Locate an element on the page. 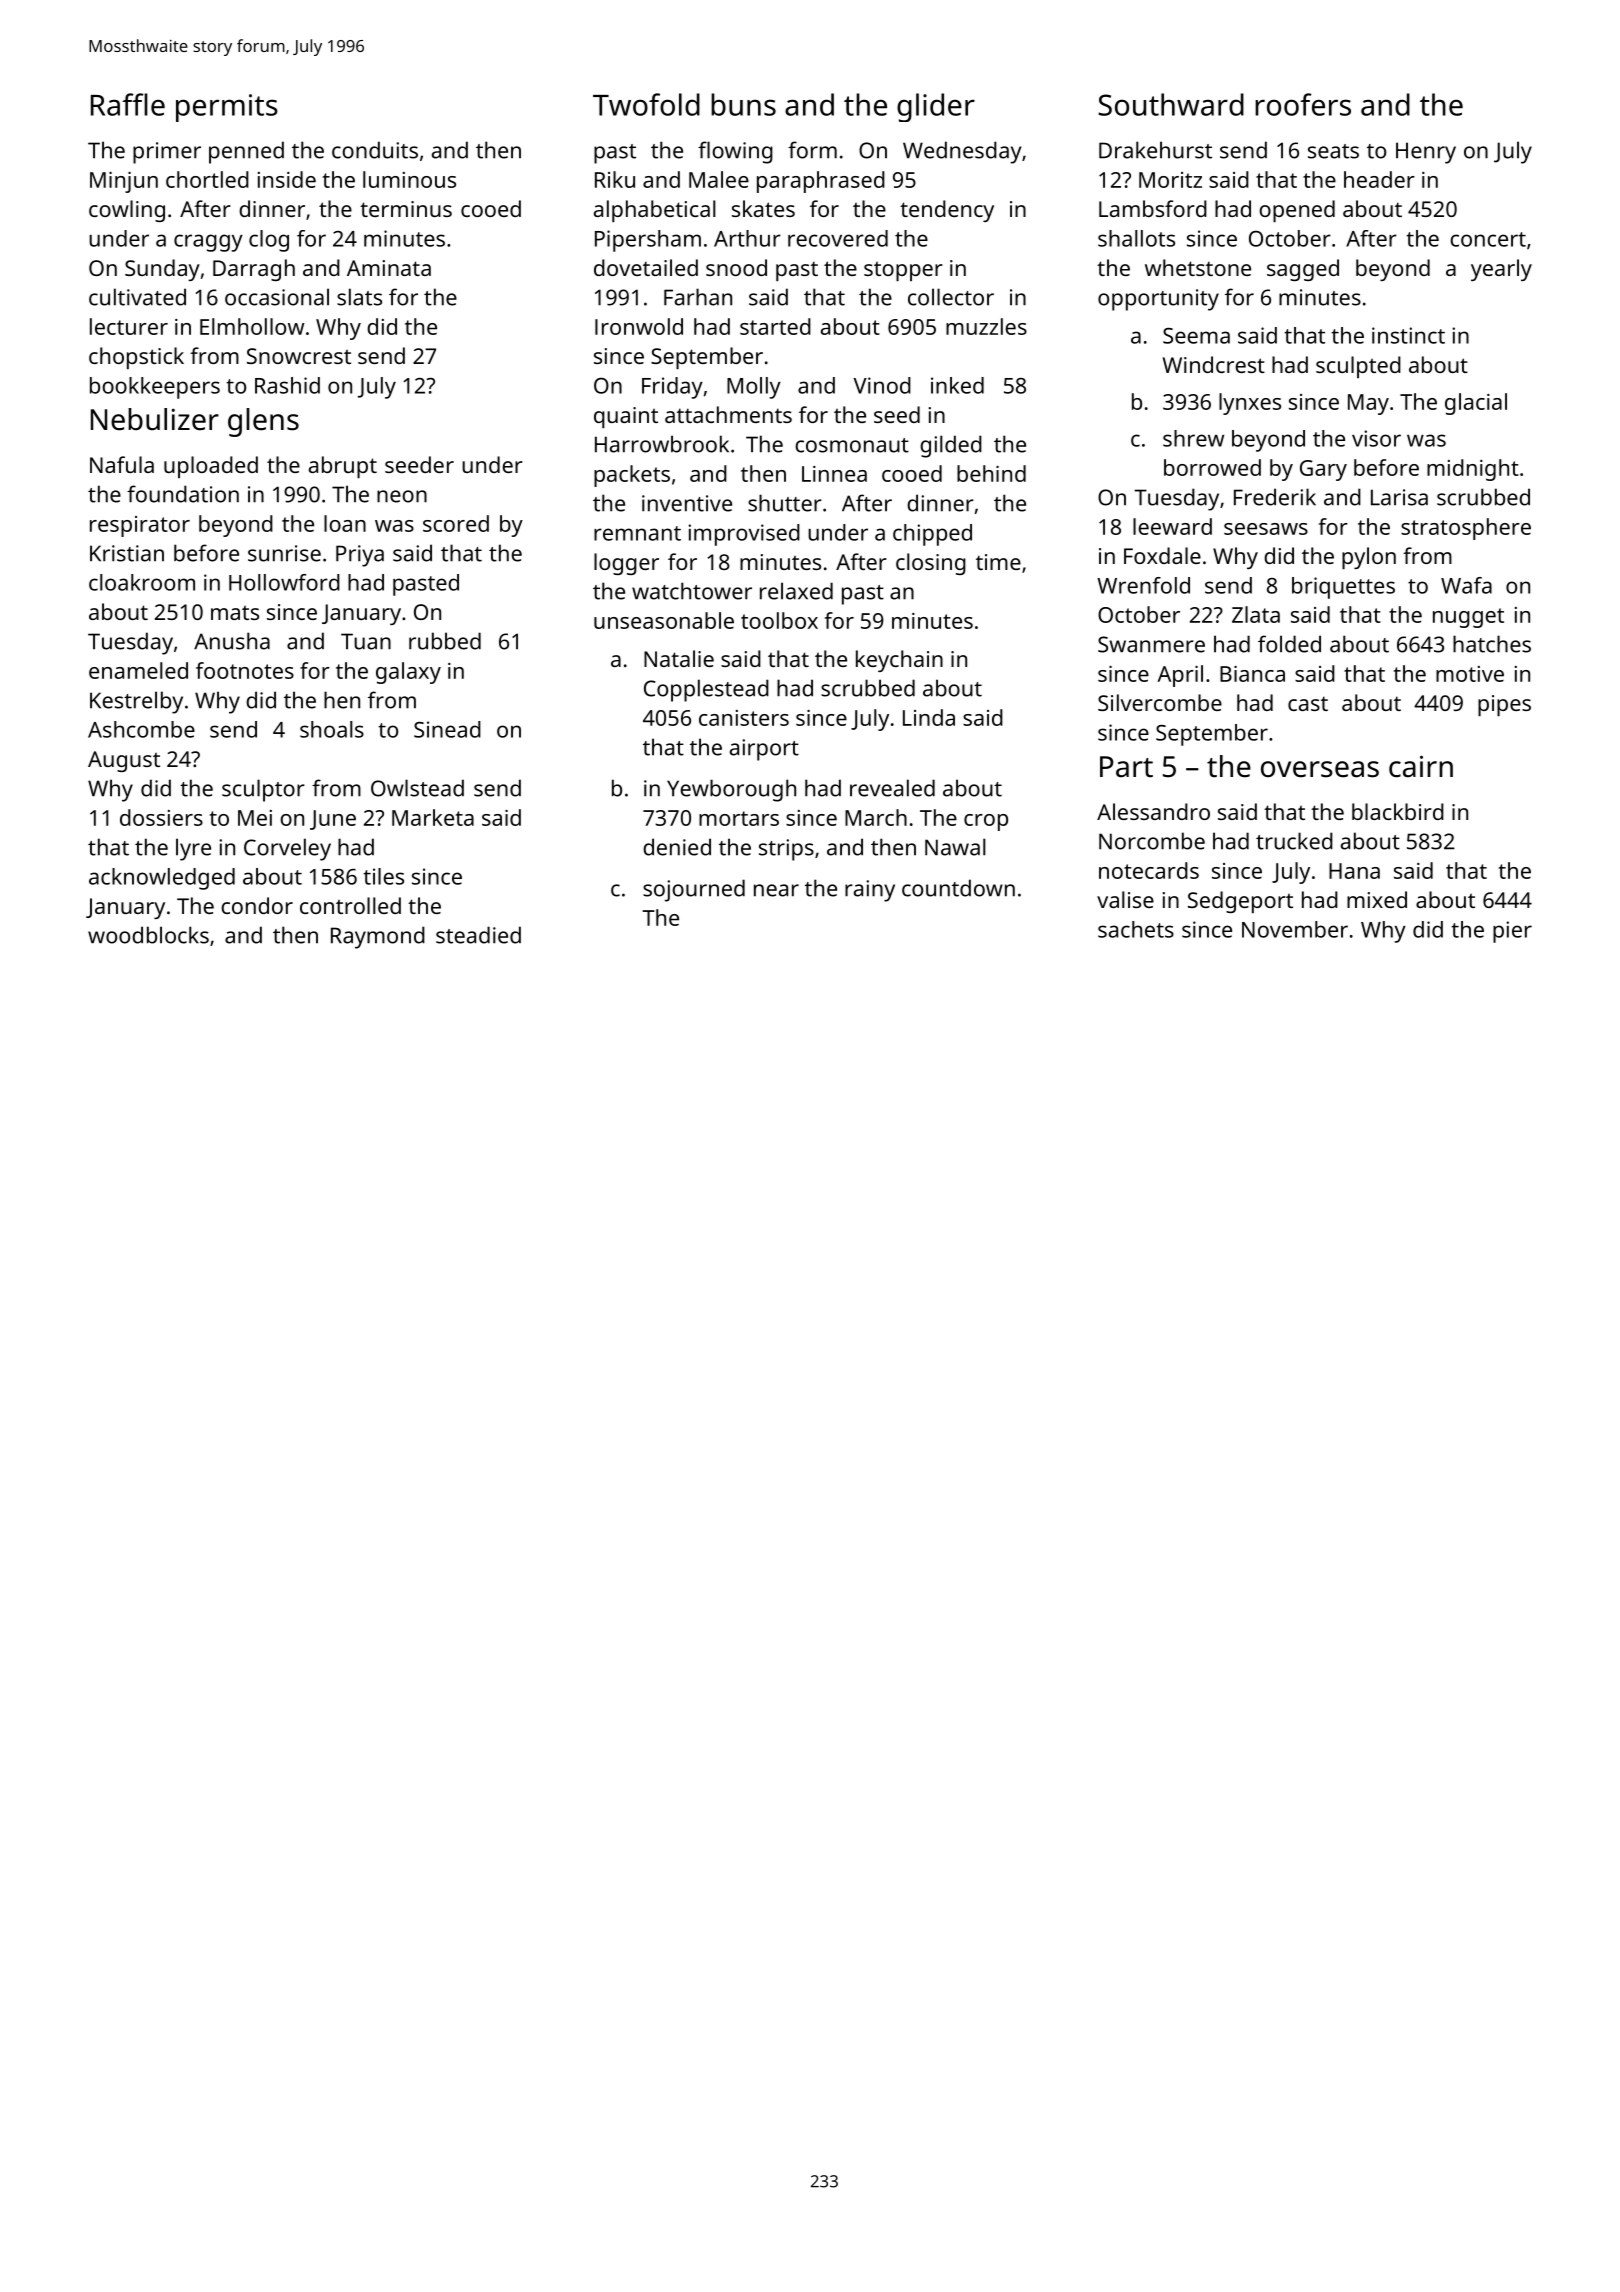 The width and height of the image is (1620, 2292). Raffle is located at coordinates (128, 104).
